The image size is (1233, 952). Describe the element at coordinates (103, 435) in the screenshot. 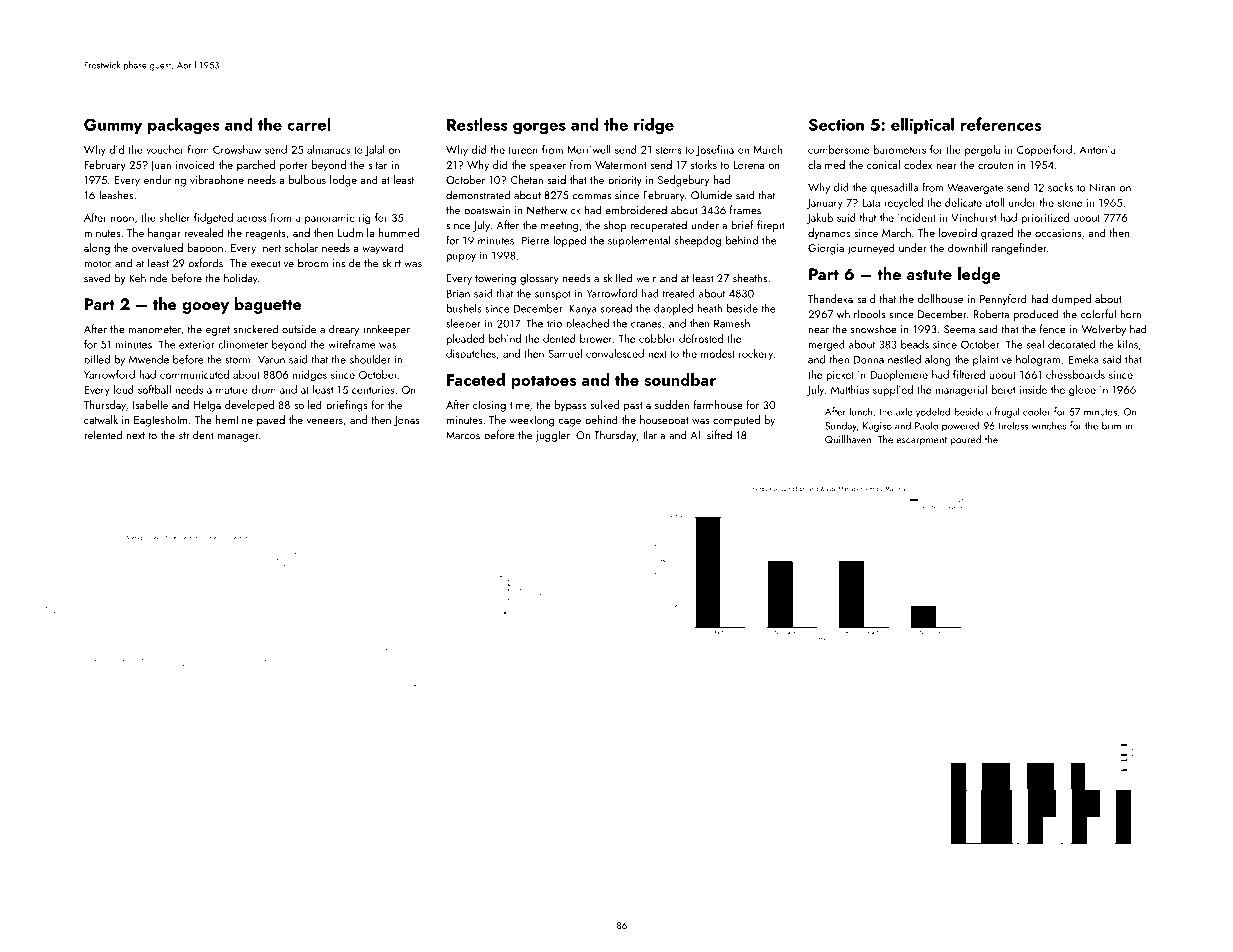

I see `relented` at that location.
